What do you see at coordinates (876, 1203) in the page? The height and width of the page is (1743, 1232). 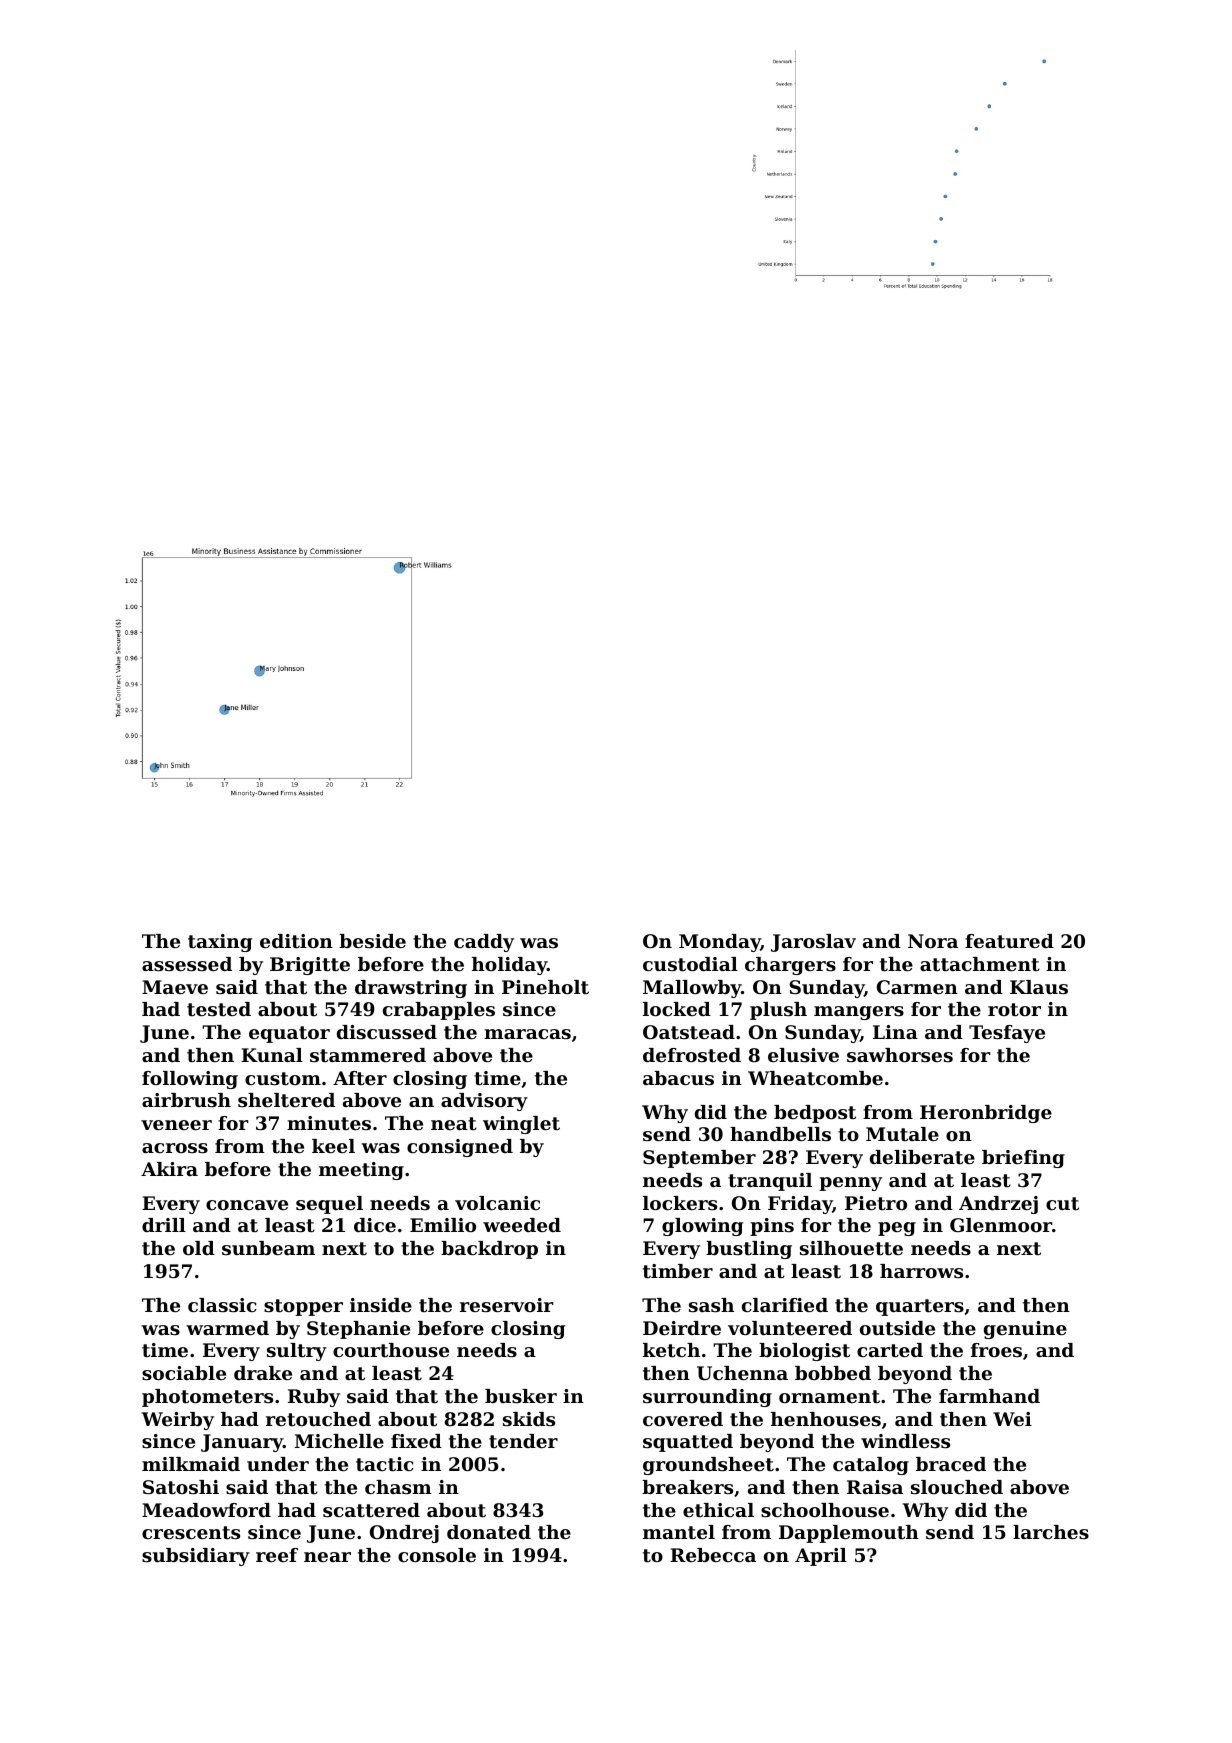 I see `Pietro` at bounding box center [876, 1203].
